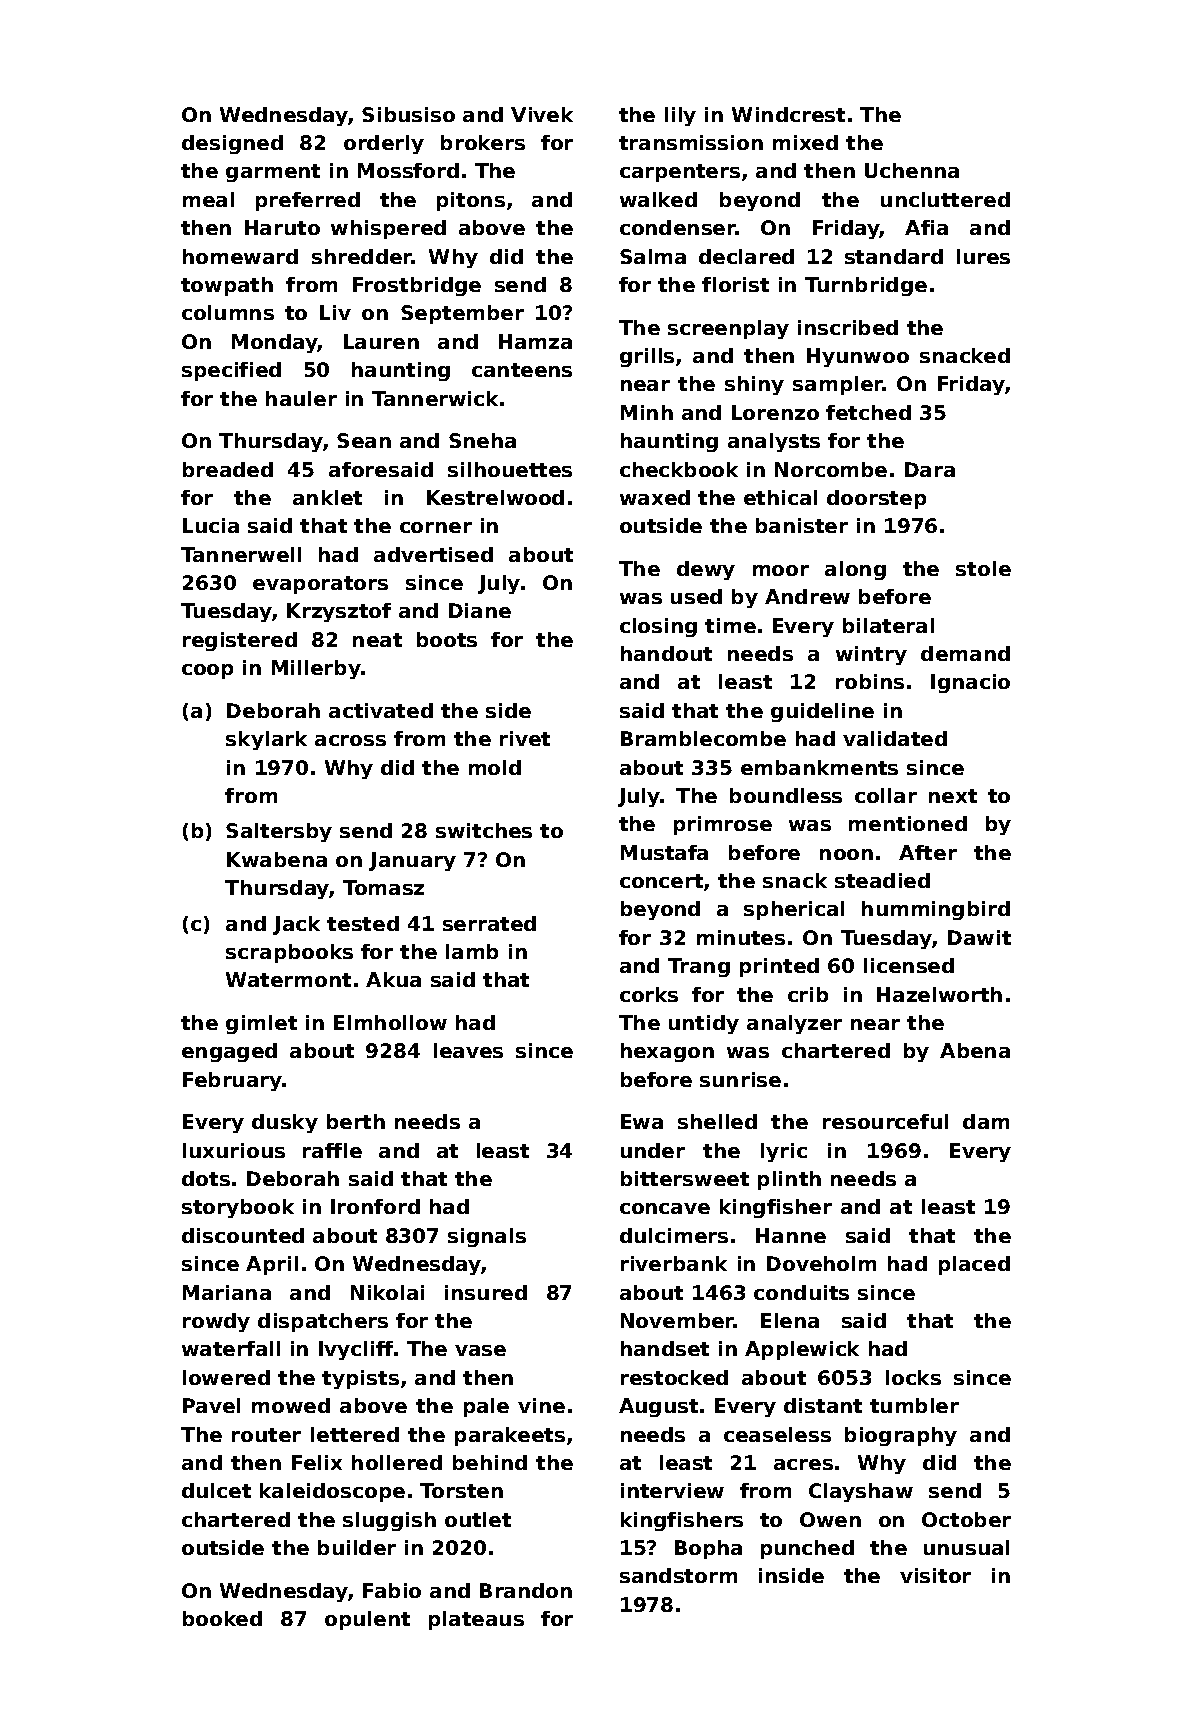 The width and height of the screenshot is (1193, 1727). I want to click on lamb, so click(472, 951).
